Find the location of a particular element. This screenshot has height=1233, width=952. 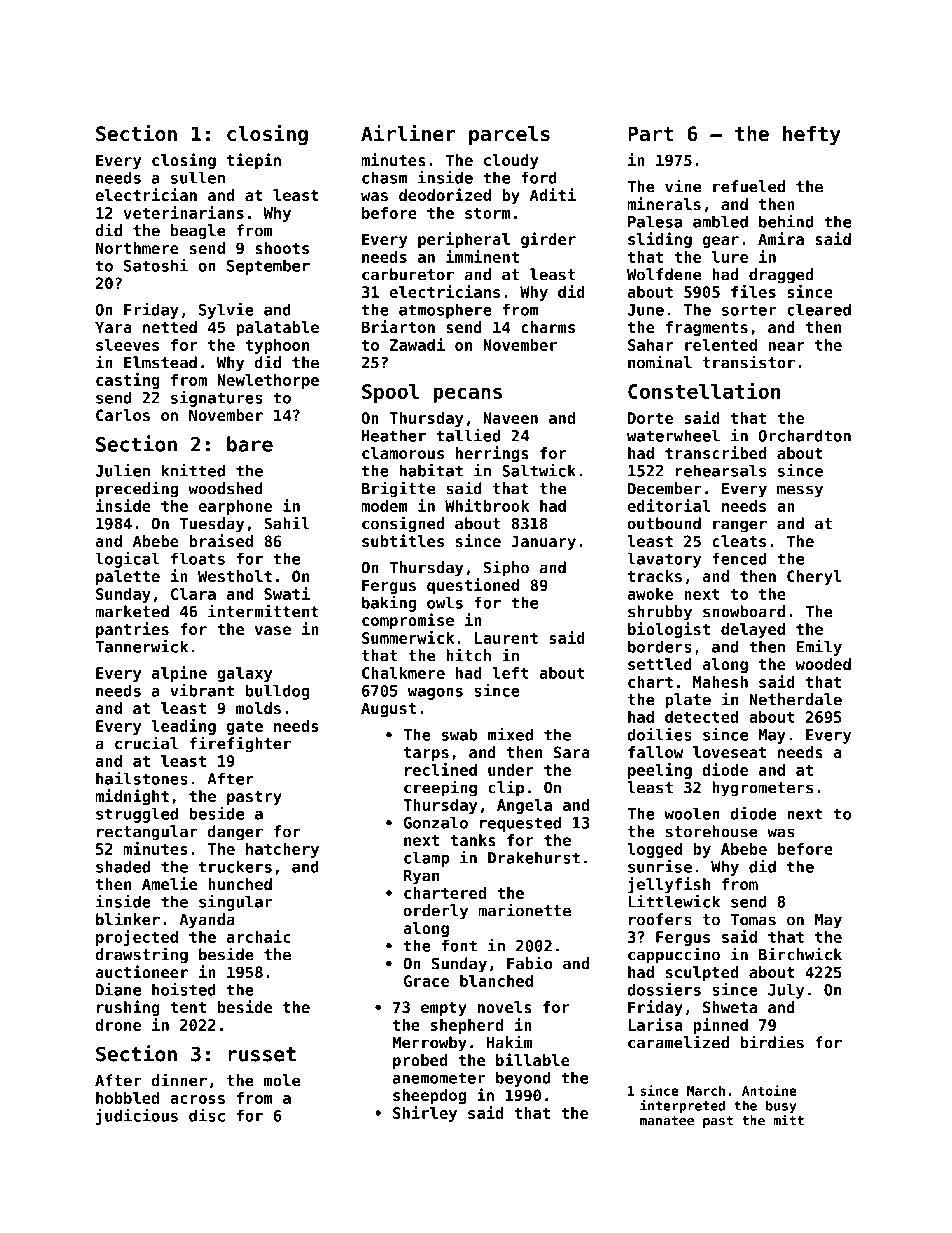

sleeves is located at coordinates (127, 345).
